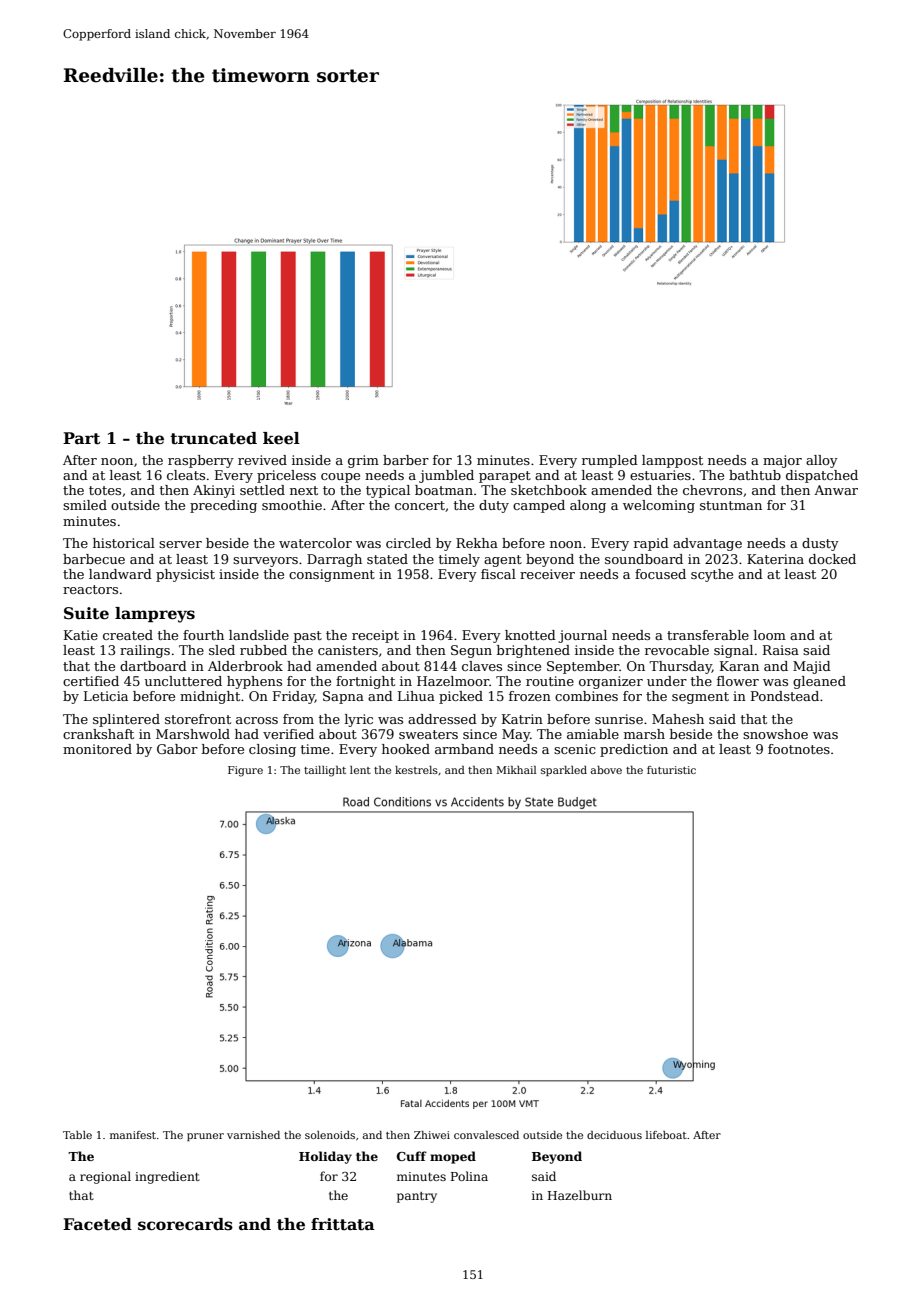  Describe the element at coordinates (486, 1135) in the document. I see `convalesced` at that location.
